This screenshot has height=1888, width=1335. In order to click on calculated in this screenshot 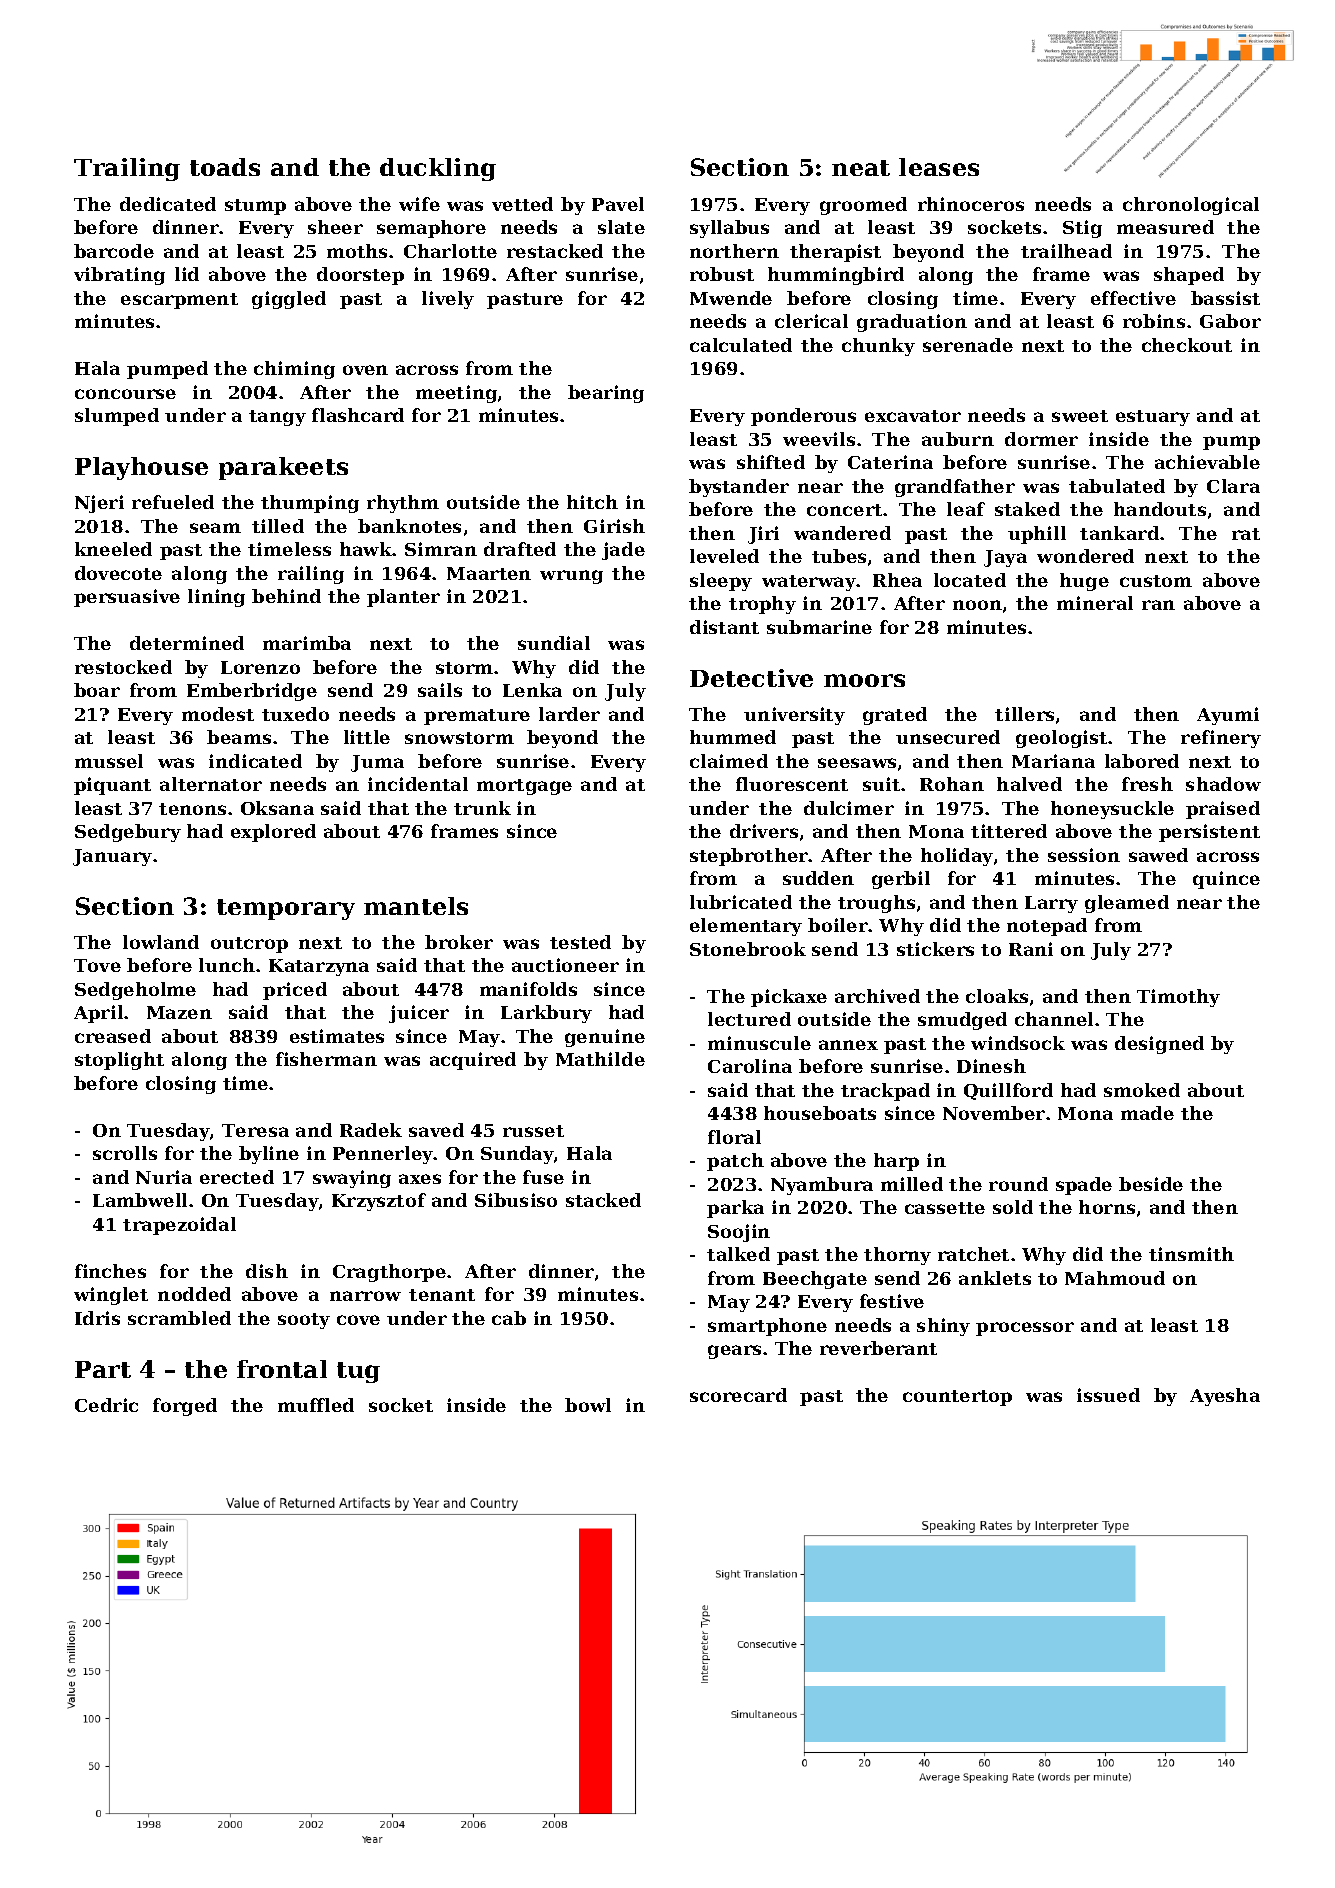, I will do `click(741, 345)`.
